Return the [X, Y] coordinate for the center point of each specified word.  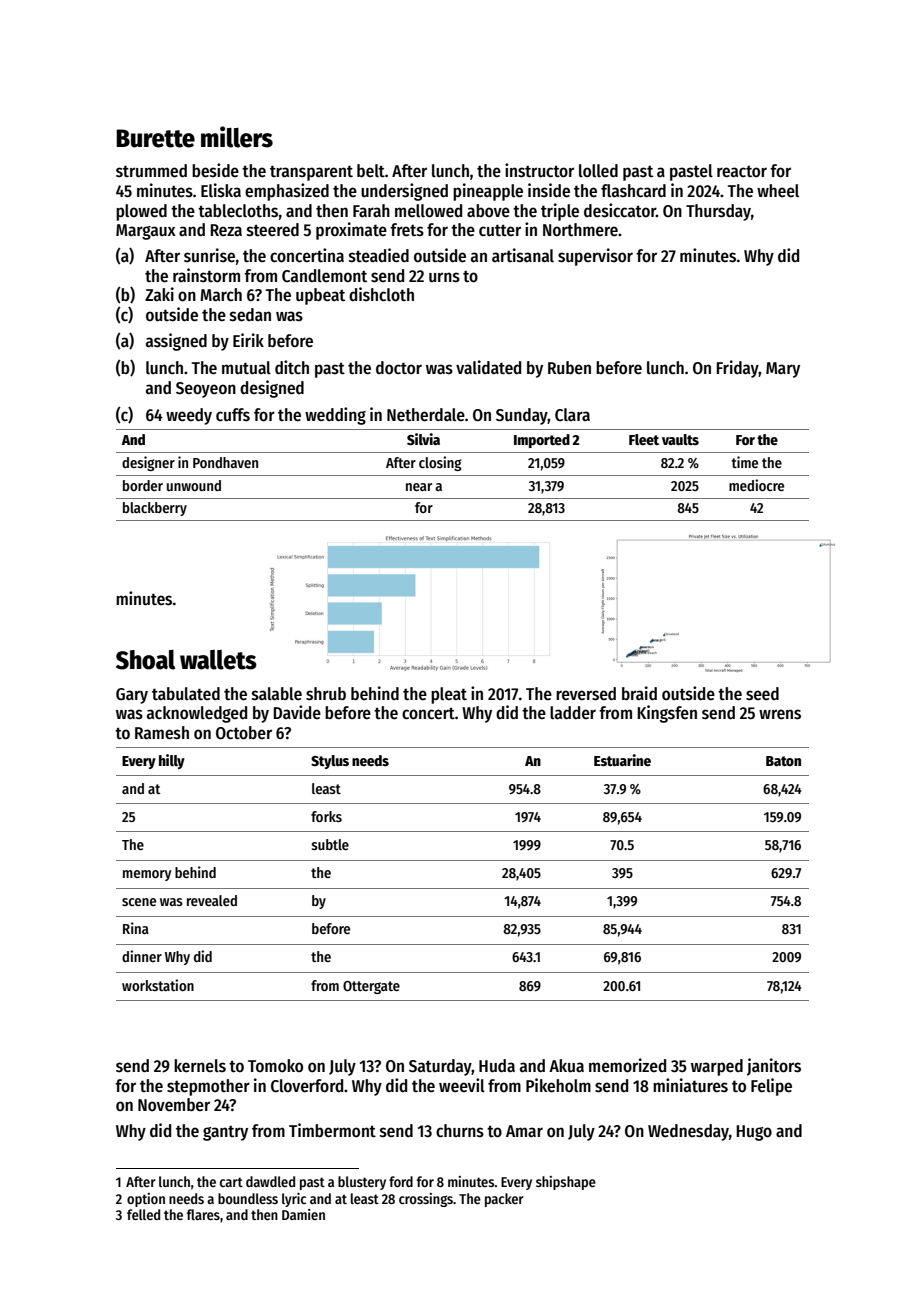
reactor [742, 172]
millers [237, 137]
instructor [539, 170]
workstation [158, 985]
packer [504, 1200]
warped [717, 1067]
